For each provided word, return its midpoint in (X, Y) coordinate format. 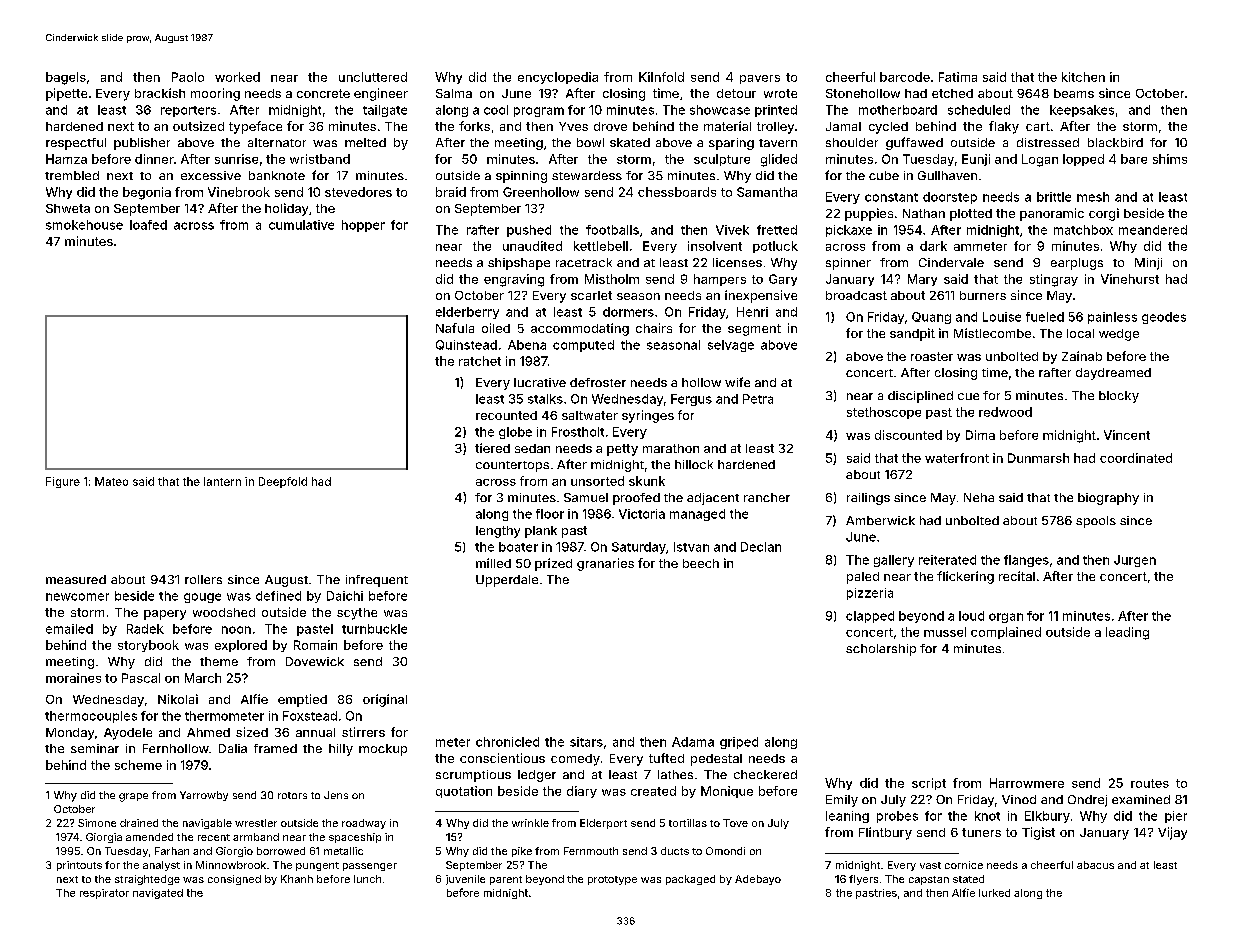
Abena (527, 345)
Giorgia (104, 838)
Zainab (1082, 356)
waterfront (957, 458)
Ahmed (208, 732)
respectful (76, 144)
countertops (512, 466)
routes (1150, 783)
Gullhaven (947, 175)
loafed (148, 225)
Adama (693, 742)
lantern (222, 481)
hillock (694, 464)
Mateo (111, 481)
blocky (1119, 397)
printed (776, 111)
